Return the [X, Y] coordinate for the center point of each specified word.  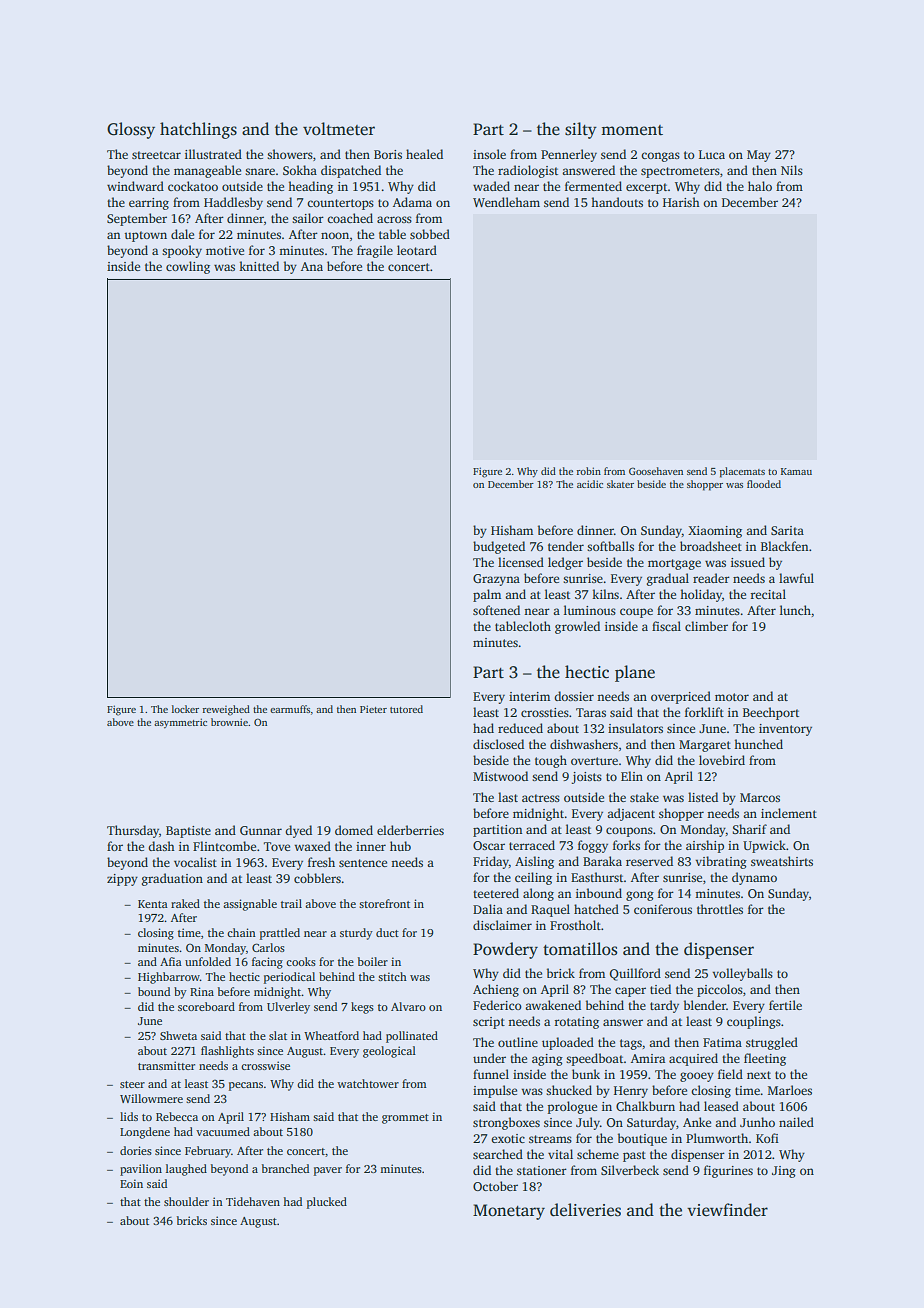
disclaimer [502, 925]
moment [632, 130]
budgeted [499, 547]
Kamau [796, 471]
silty [581, 130]
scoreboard [206, 1006]
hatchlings [198, 130]
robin [589, 471]
